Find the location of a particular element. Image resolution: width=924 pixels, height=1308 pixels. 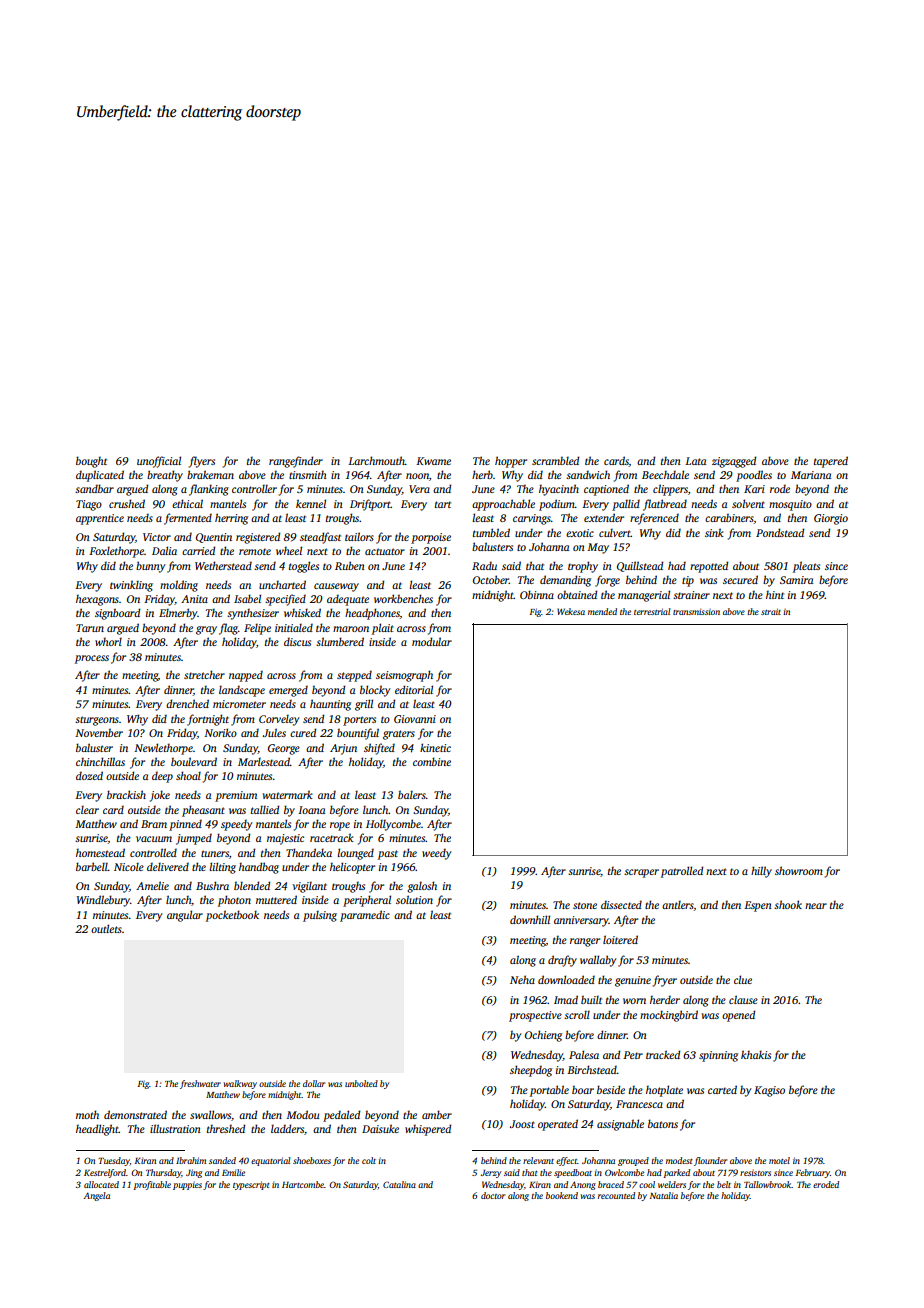

controller is located at coordinates (254, 488).
